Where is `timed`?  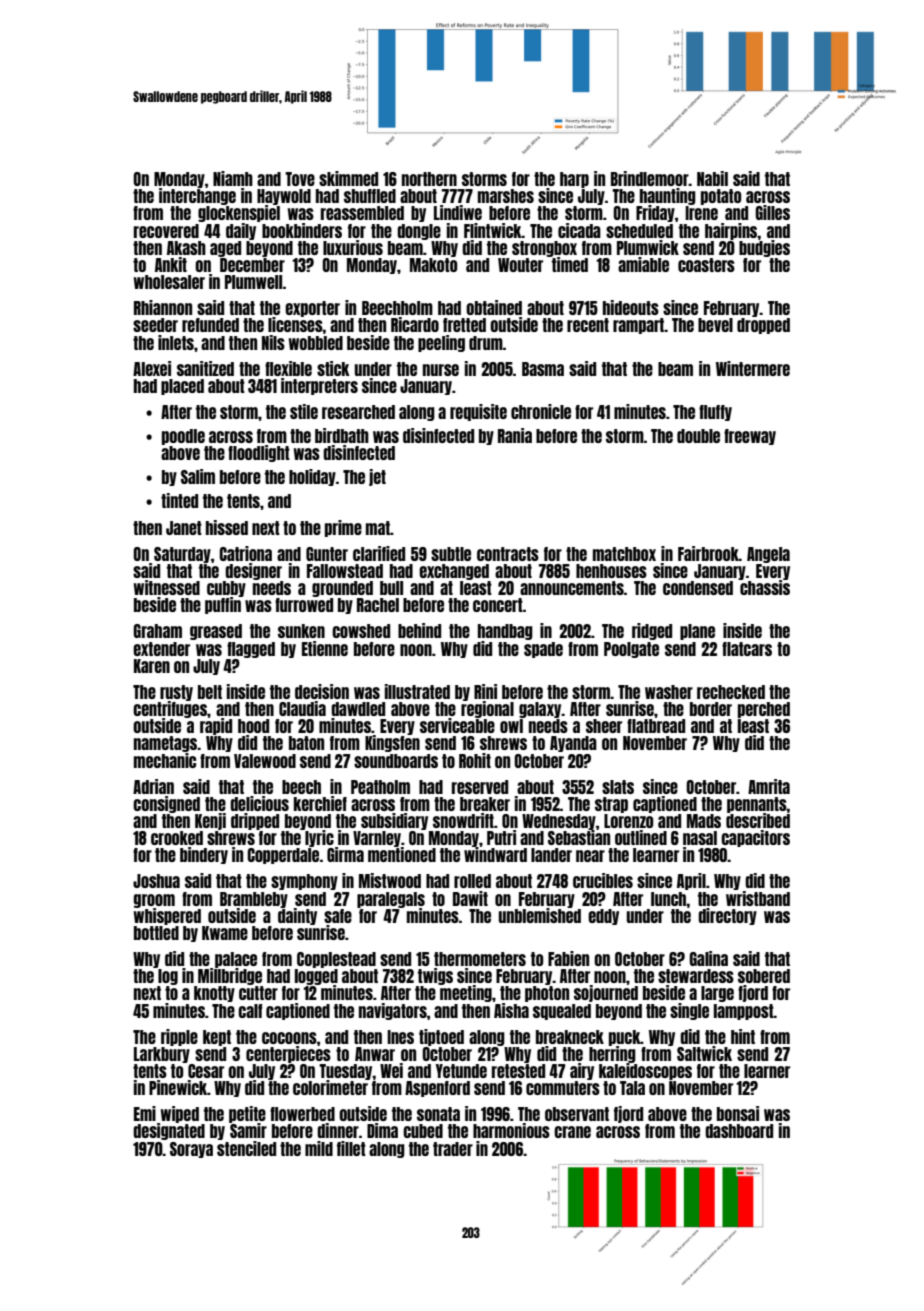
timed is located at coordinates (570, 264).
